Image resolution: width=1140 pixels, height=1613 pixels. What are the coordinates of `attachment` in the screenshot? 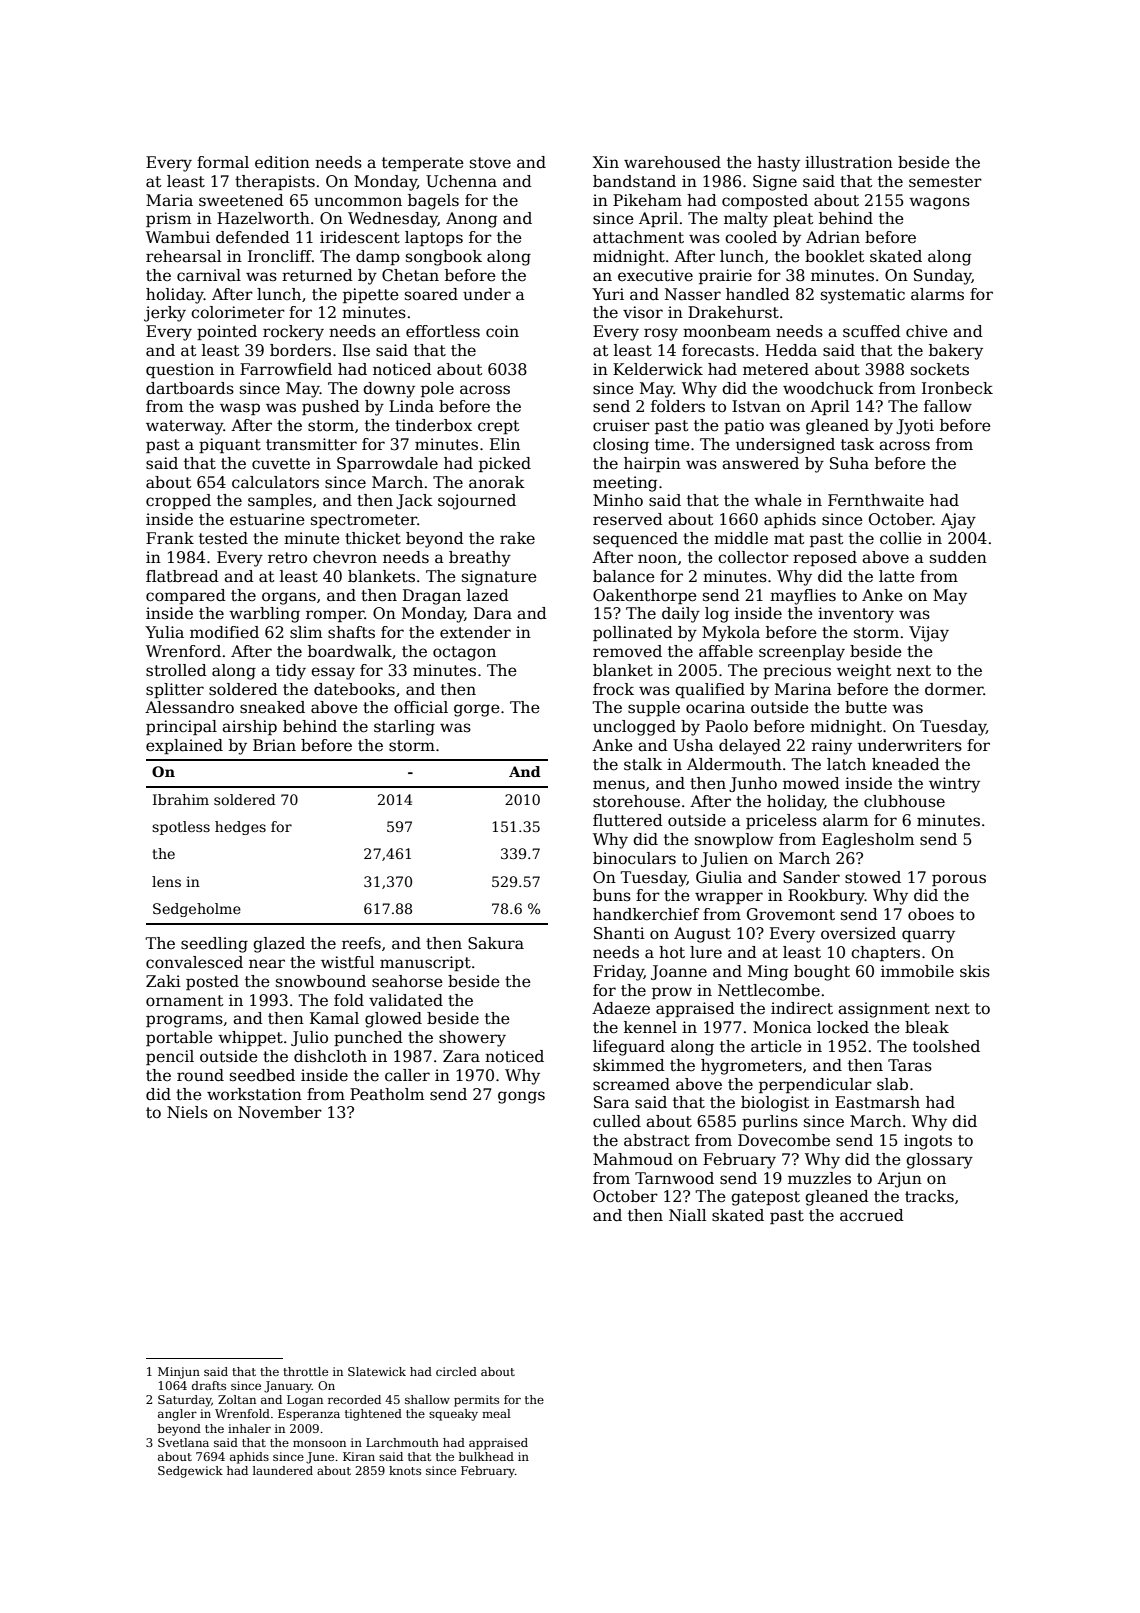 It's located at (638, 237).
